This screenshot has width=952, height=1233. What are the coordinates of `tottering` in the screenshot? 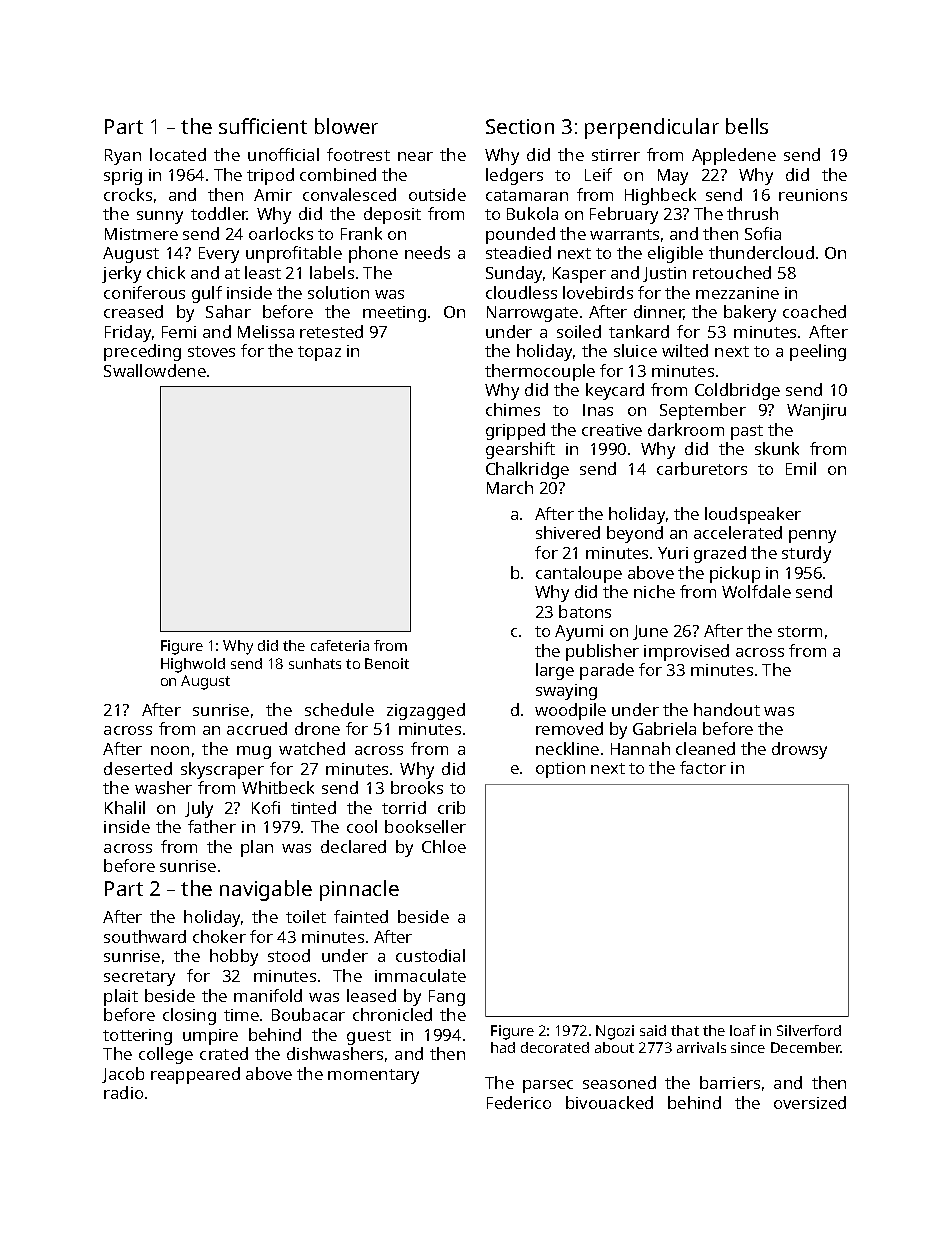 It's located at (137, 1037).
